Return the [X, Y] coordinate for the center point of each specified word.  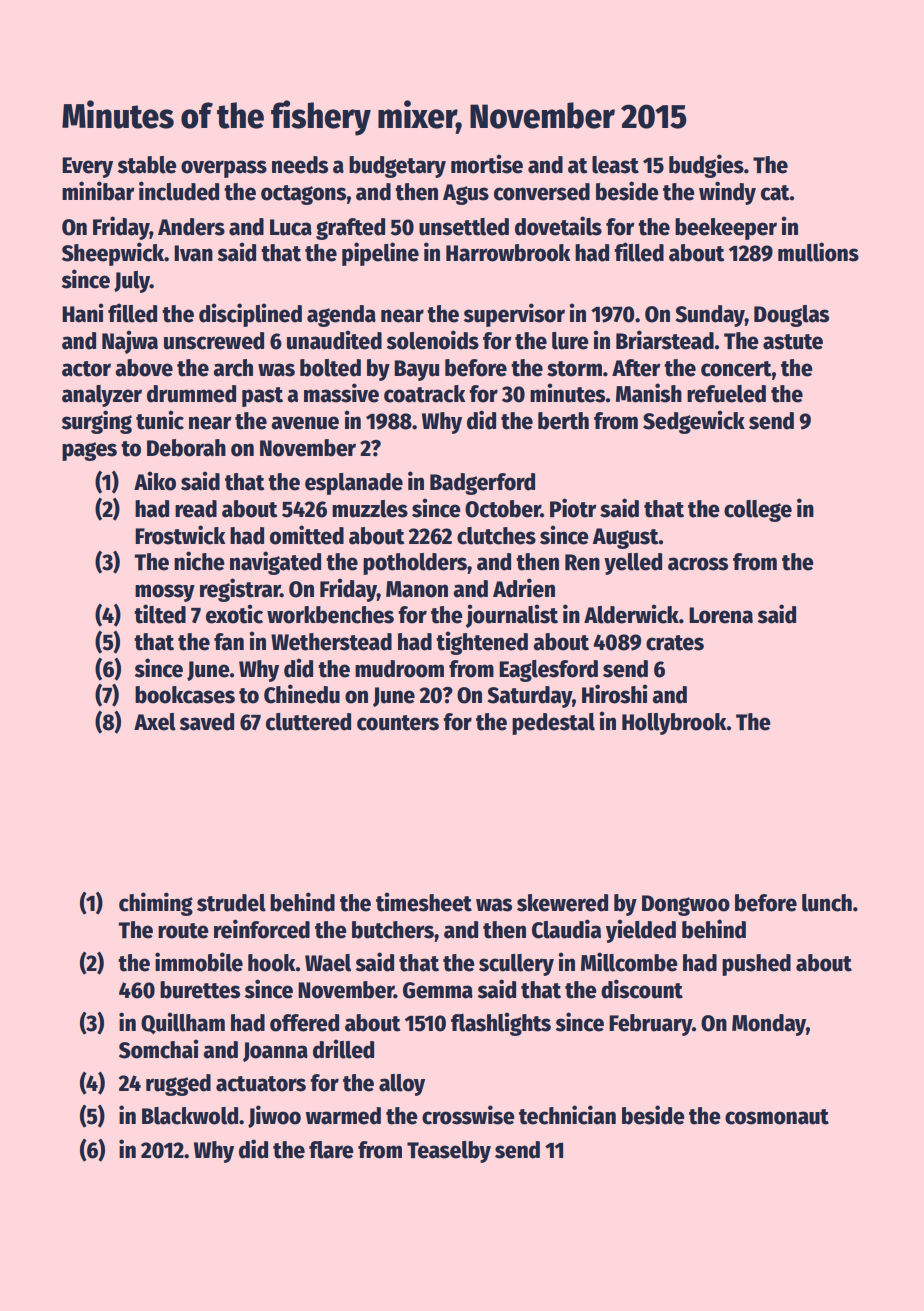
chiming [156, 904]
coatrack [425, 394]
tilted [160, 614]
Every [87, 167]
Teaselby [449, 1152]
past [262, 397]
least [615, 165]
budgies [706, 166]
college [758, 511]
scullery [516, 965]
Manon [417, 589]
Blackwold [190, 1116]
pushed [756, 965]
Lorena [721, 615]
